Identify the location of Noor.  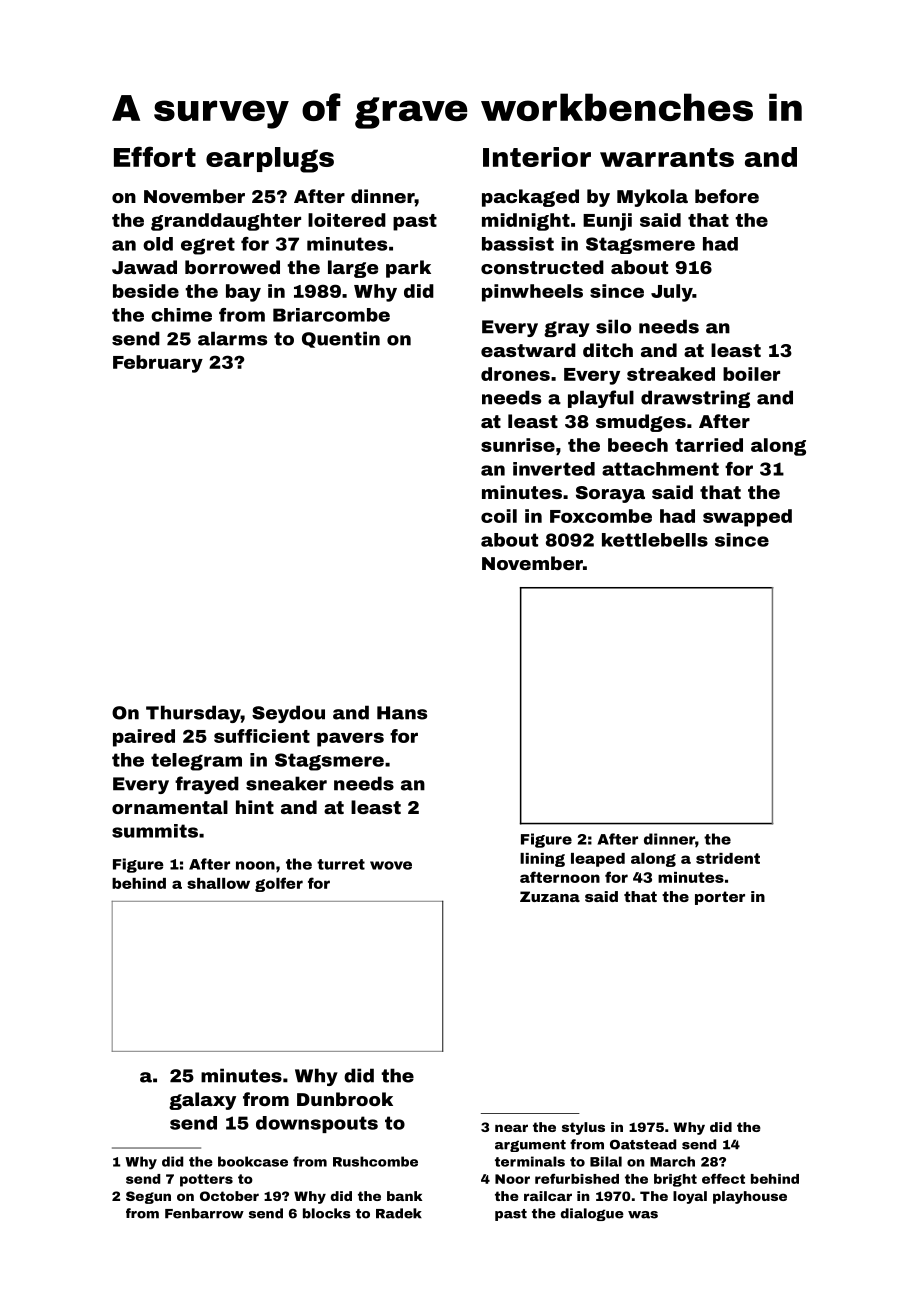
(512, 1179).
